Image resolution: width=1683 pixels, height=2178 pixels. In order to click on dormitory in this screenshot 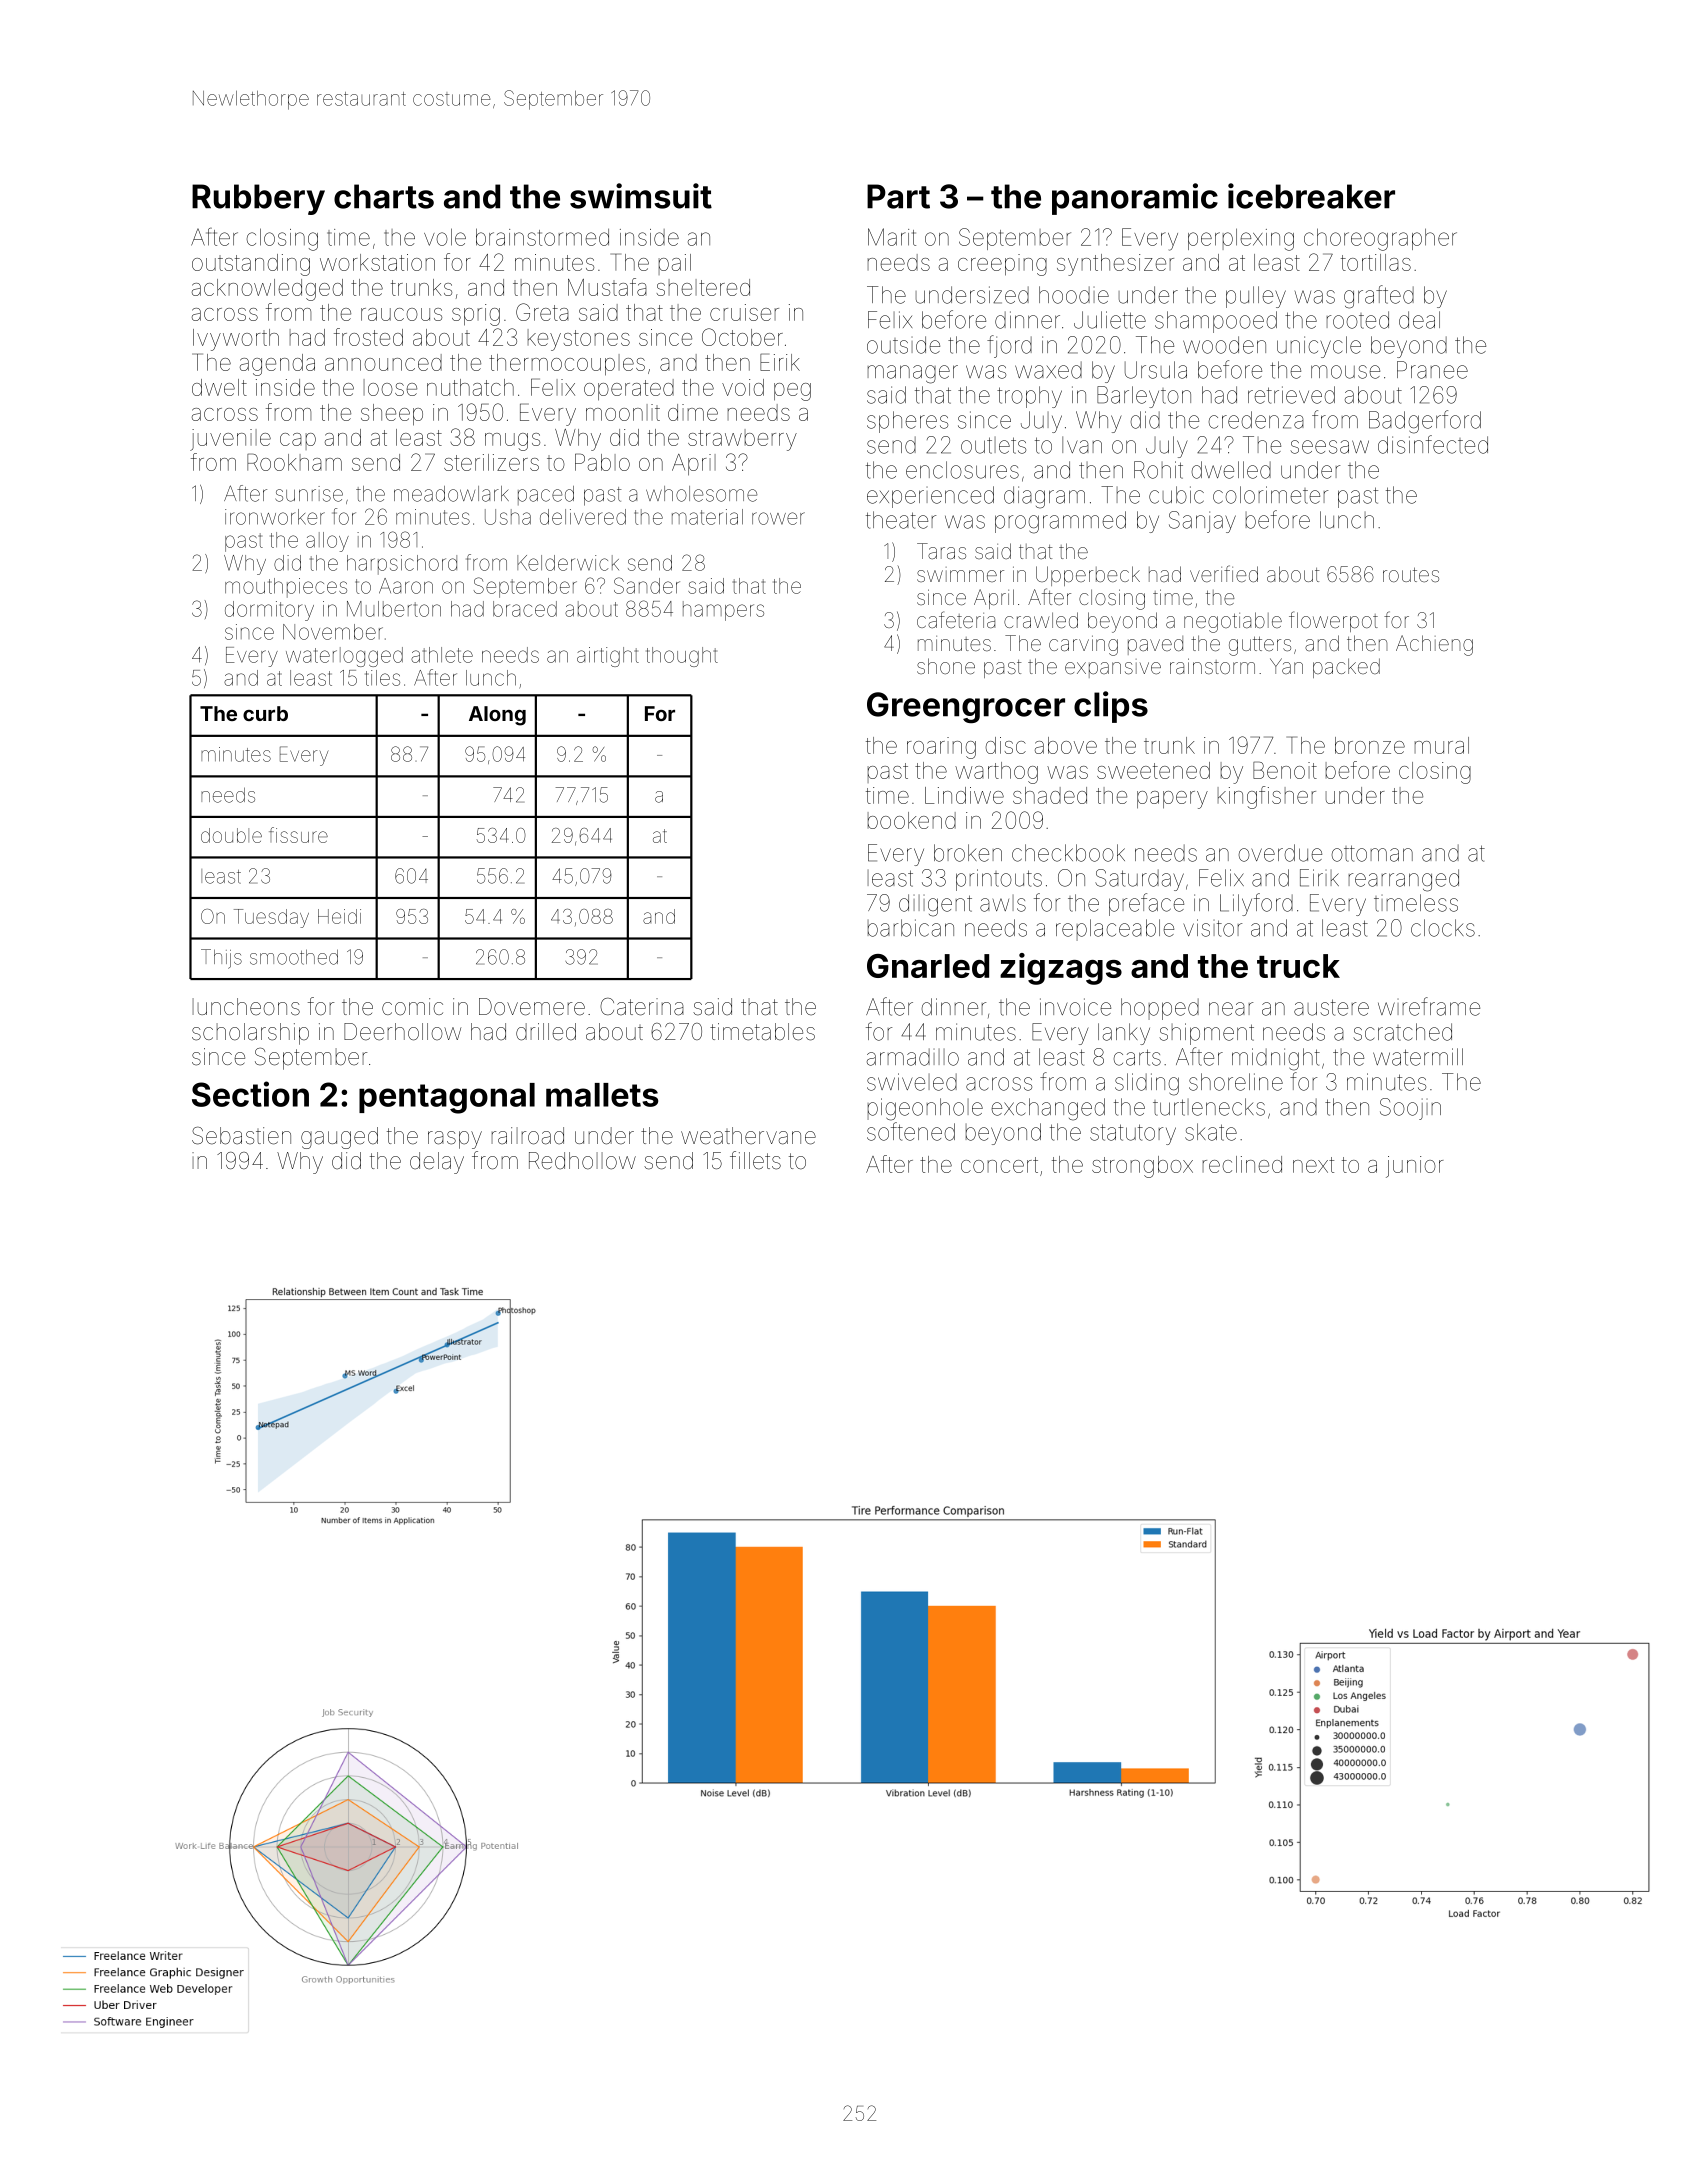, I will do `click(269, 611)`.
